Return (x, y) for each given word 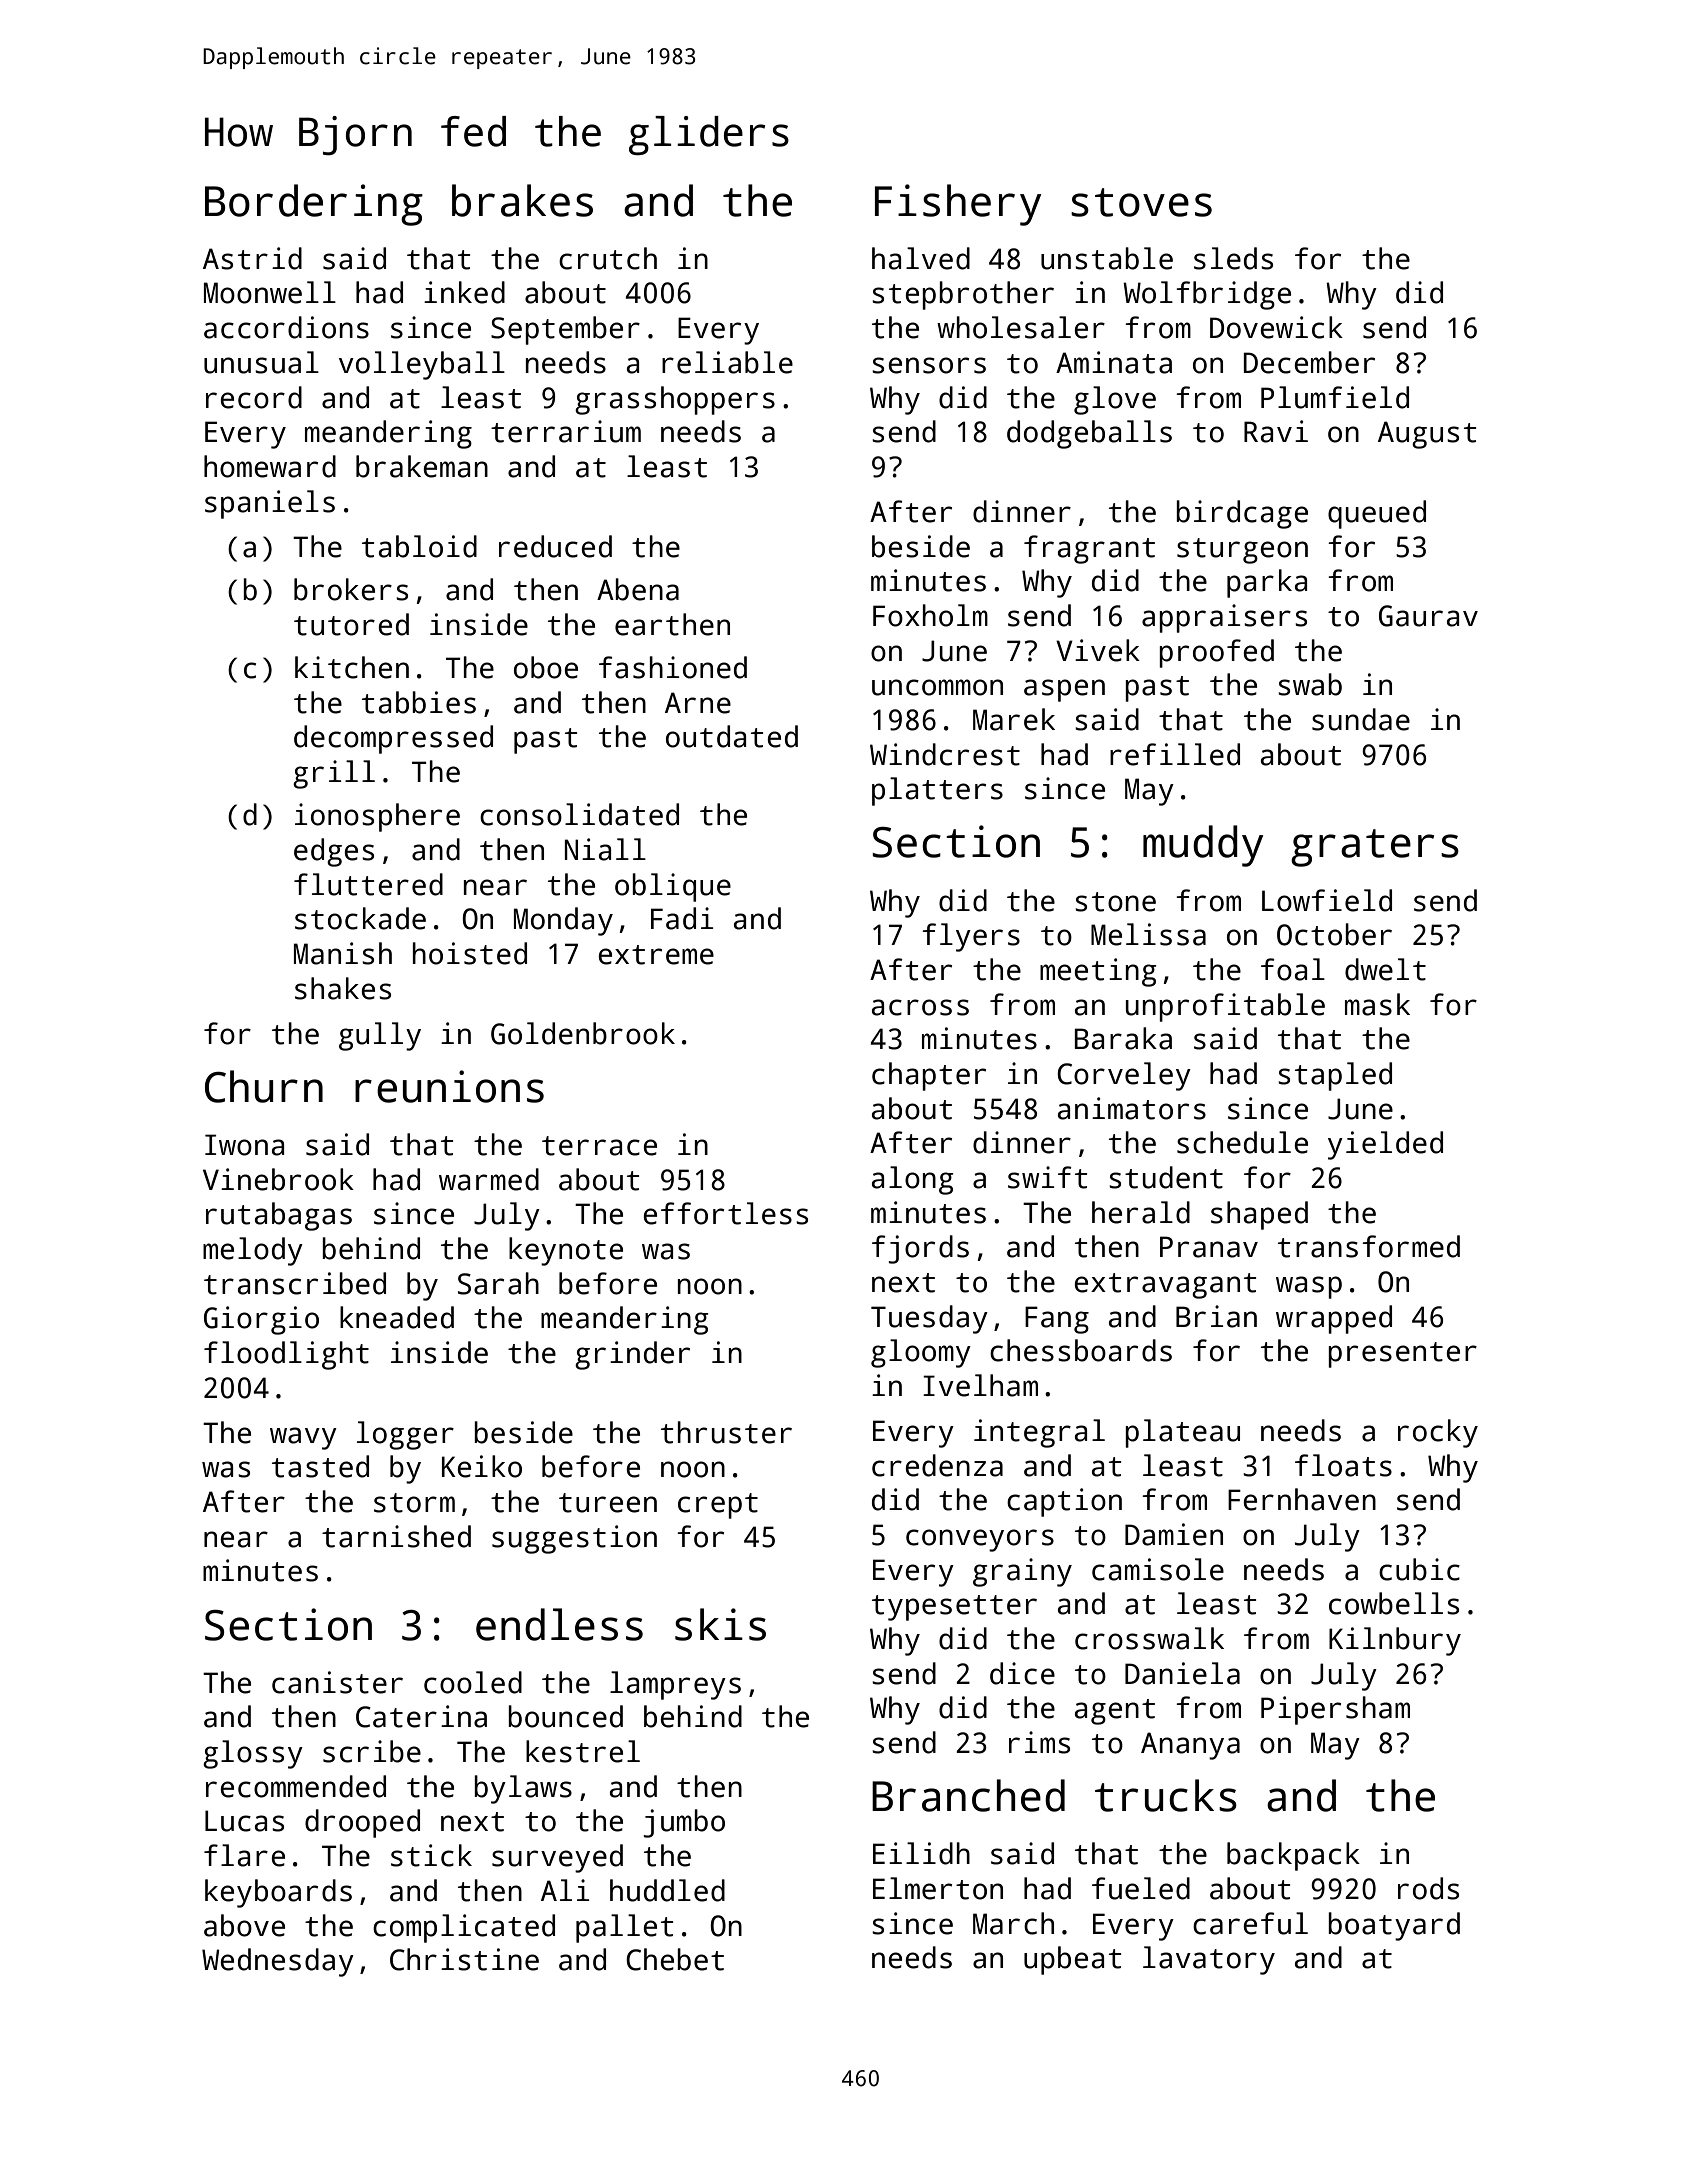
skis (720, 1624)
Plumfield (1335, 397)
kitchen (352, 667)
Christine (464, 1959)
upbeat (1072, 1960)
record (254, 397)
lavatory (1209, 1960)
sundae (1361, 719)
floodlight (286, 1355)
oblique (673, 887)
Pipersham (1335, 1710)
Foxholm (930, 615)
